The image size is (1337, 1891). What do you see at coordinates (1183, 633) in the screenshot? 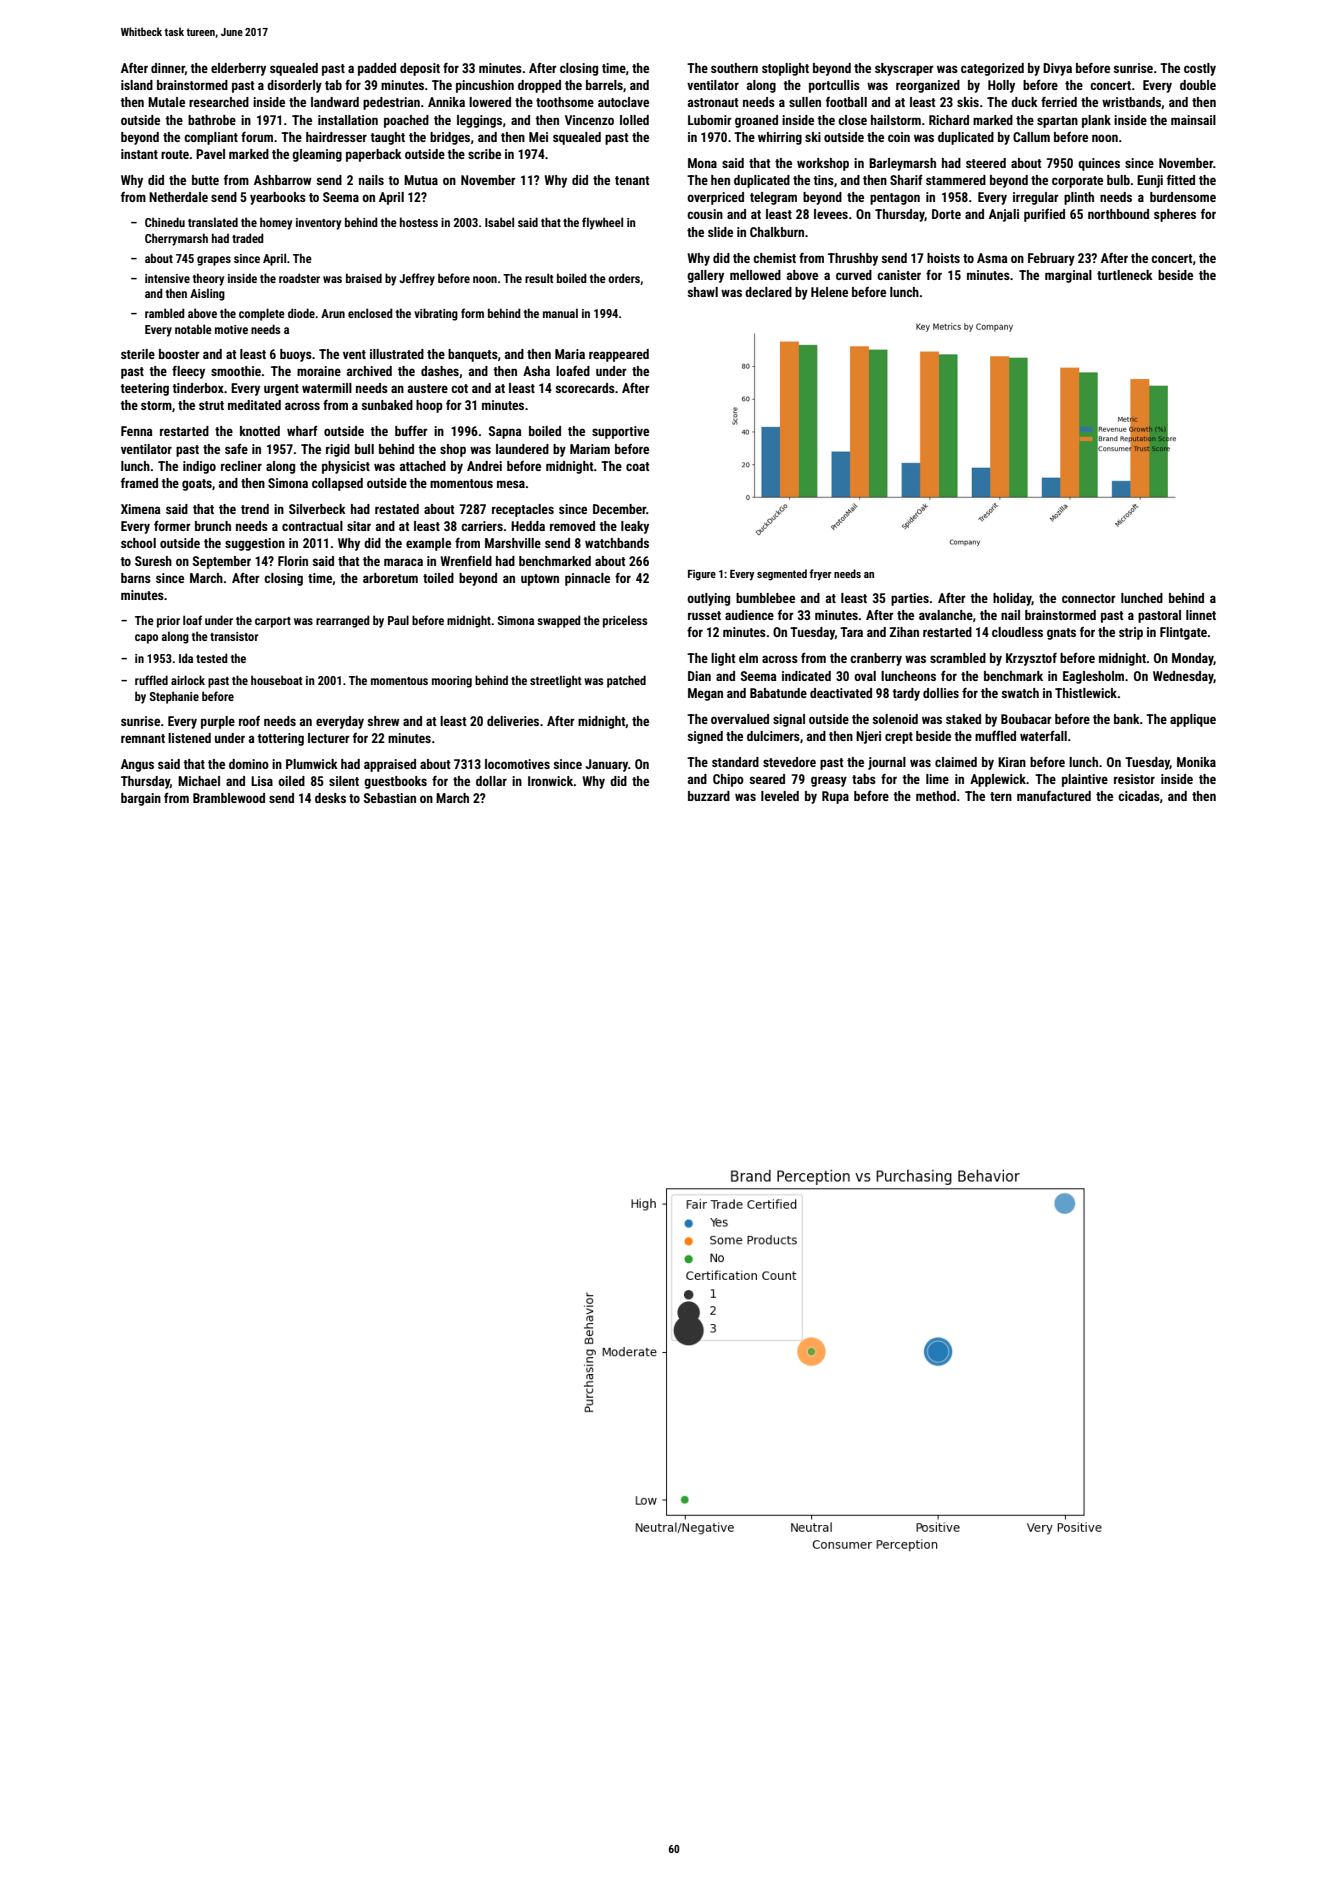
I see `Flintgate` at bounding box center [1183, 633].
